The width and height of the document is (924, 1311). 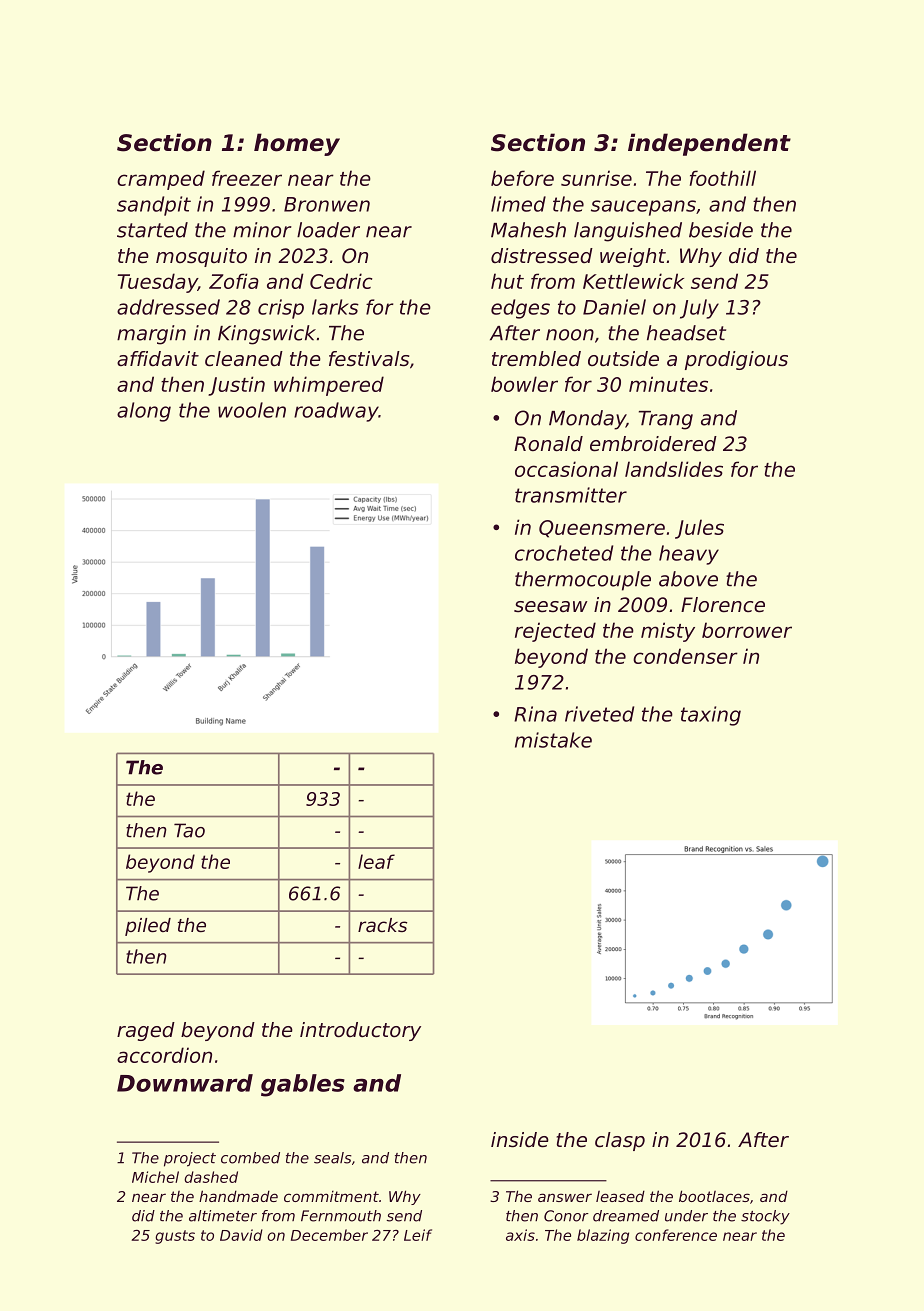 What do you see at coordinates (548, 444) in the document?
I see `Ronald` at bounding box center [548, 444].
